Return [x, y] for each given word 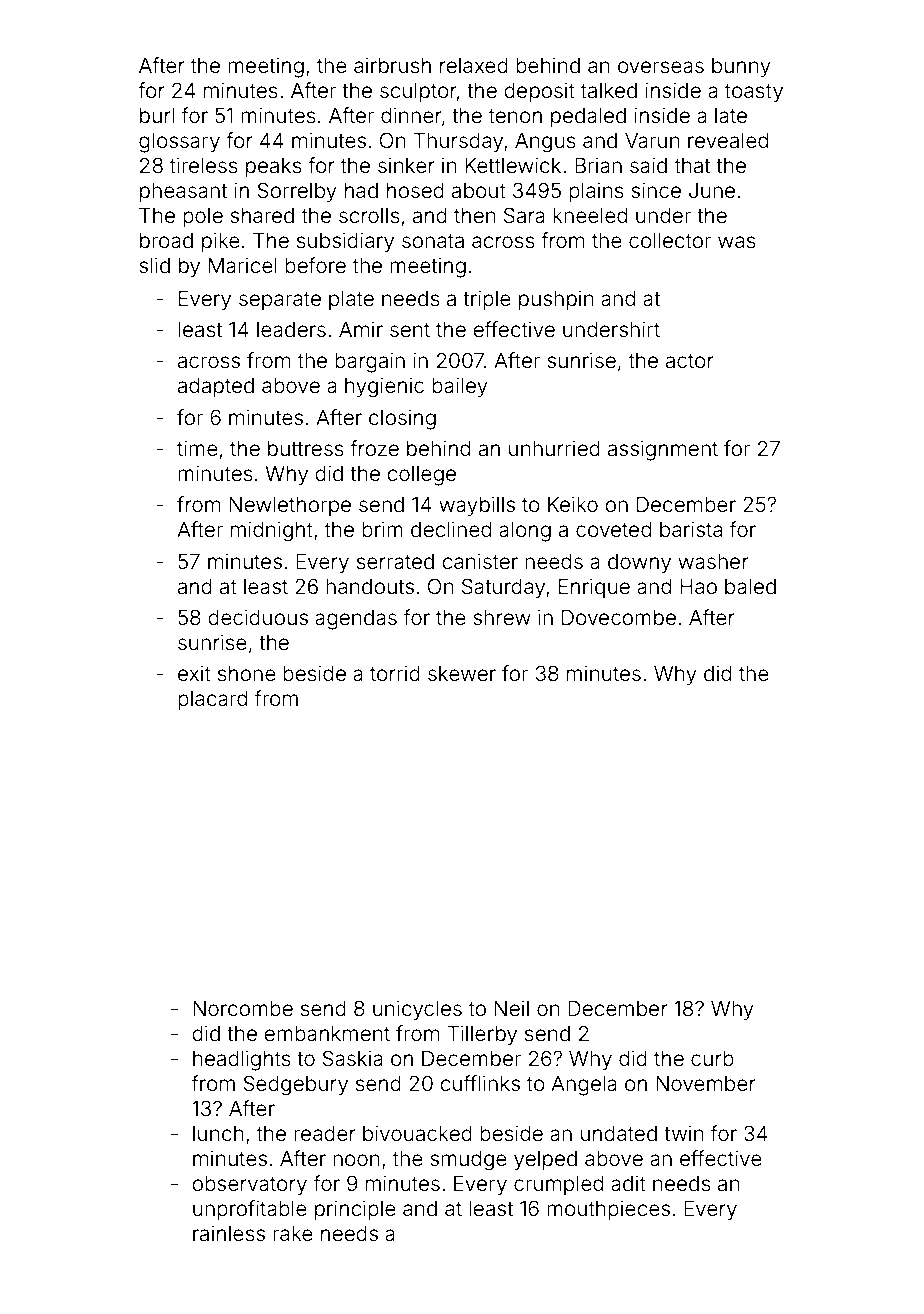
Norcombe [243, 1009]
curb [712, 1058]
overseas [661, 67]
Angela [584, 1086]
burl [157, 115]
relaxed [474, 66]
